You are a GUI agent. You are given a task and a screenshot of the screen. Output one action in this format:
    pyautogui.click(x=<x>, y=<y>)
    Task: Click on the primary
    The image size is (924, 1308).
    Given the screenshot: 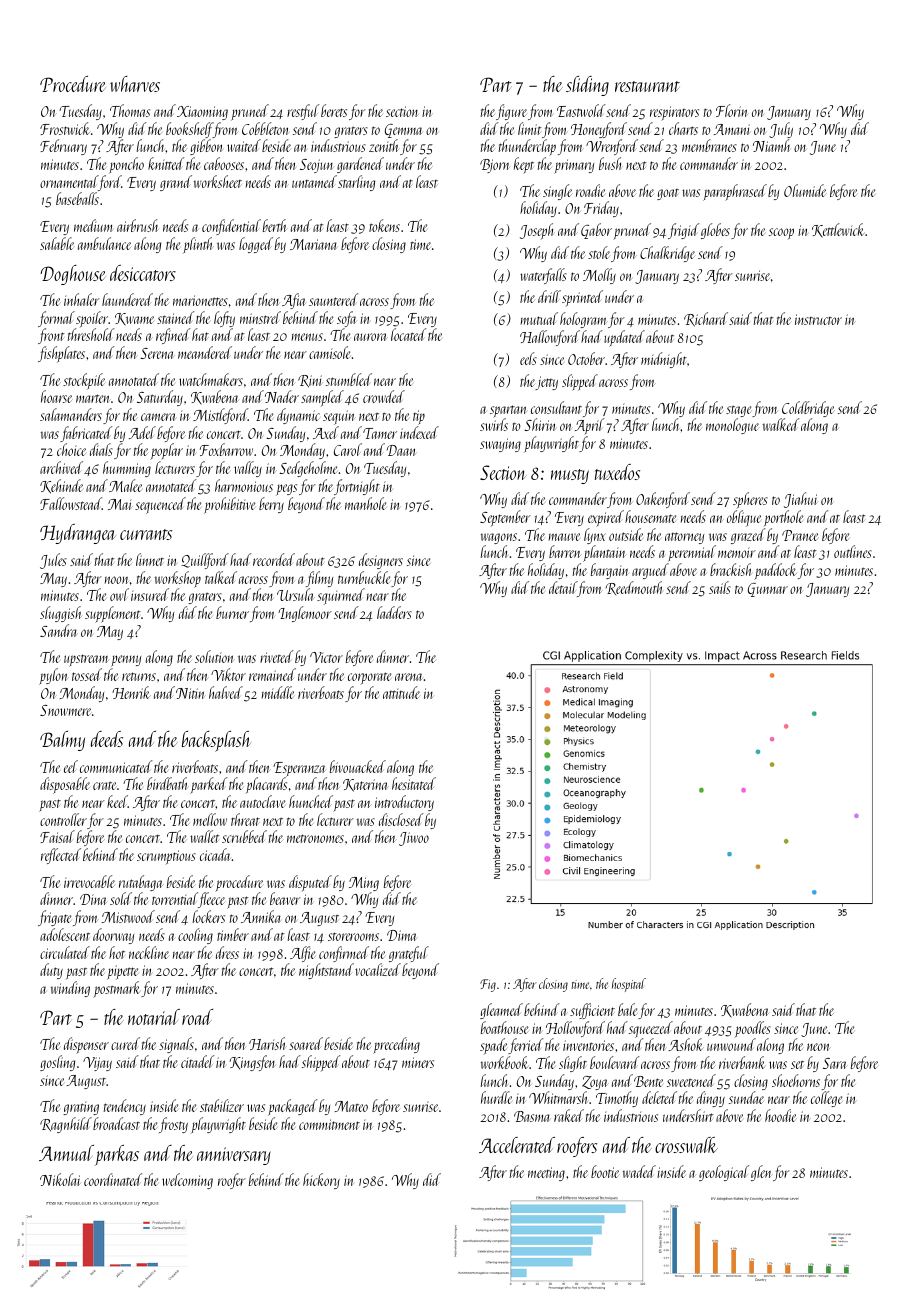 What is the action you would take?
    pyautogui.click(x=574, y=166)
